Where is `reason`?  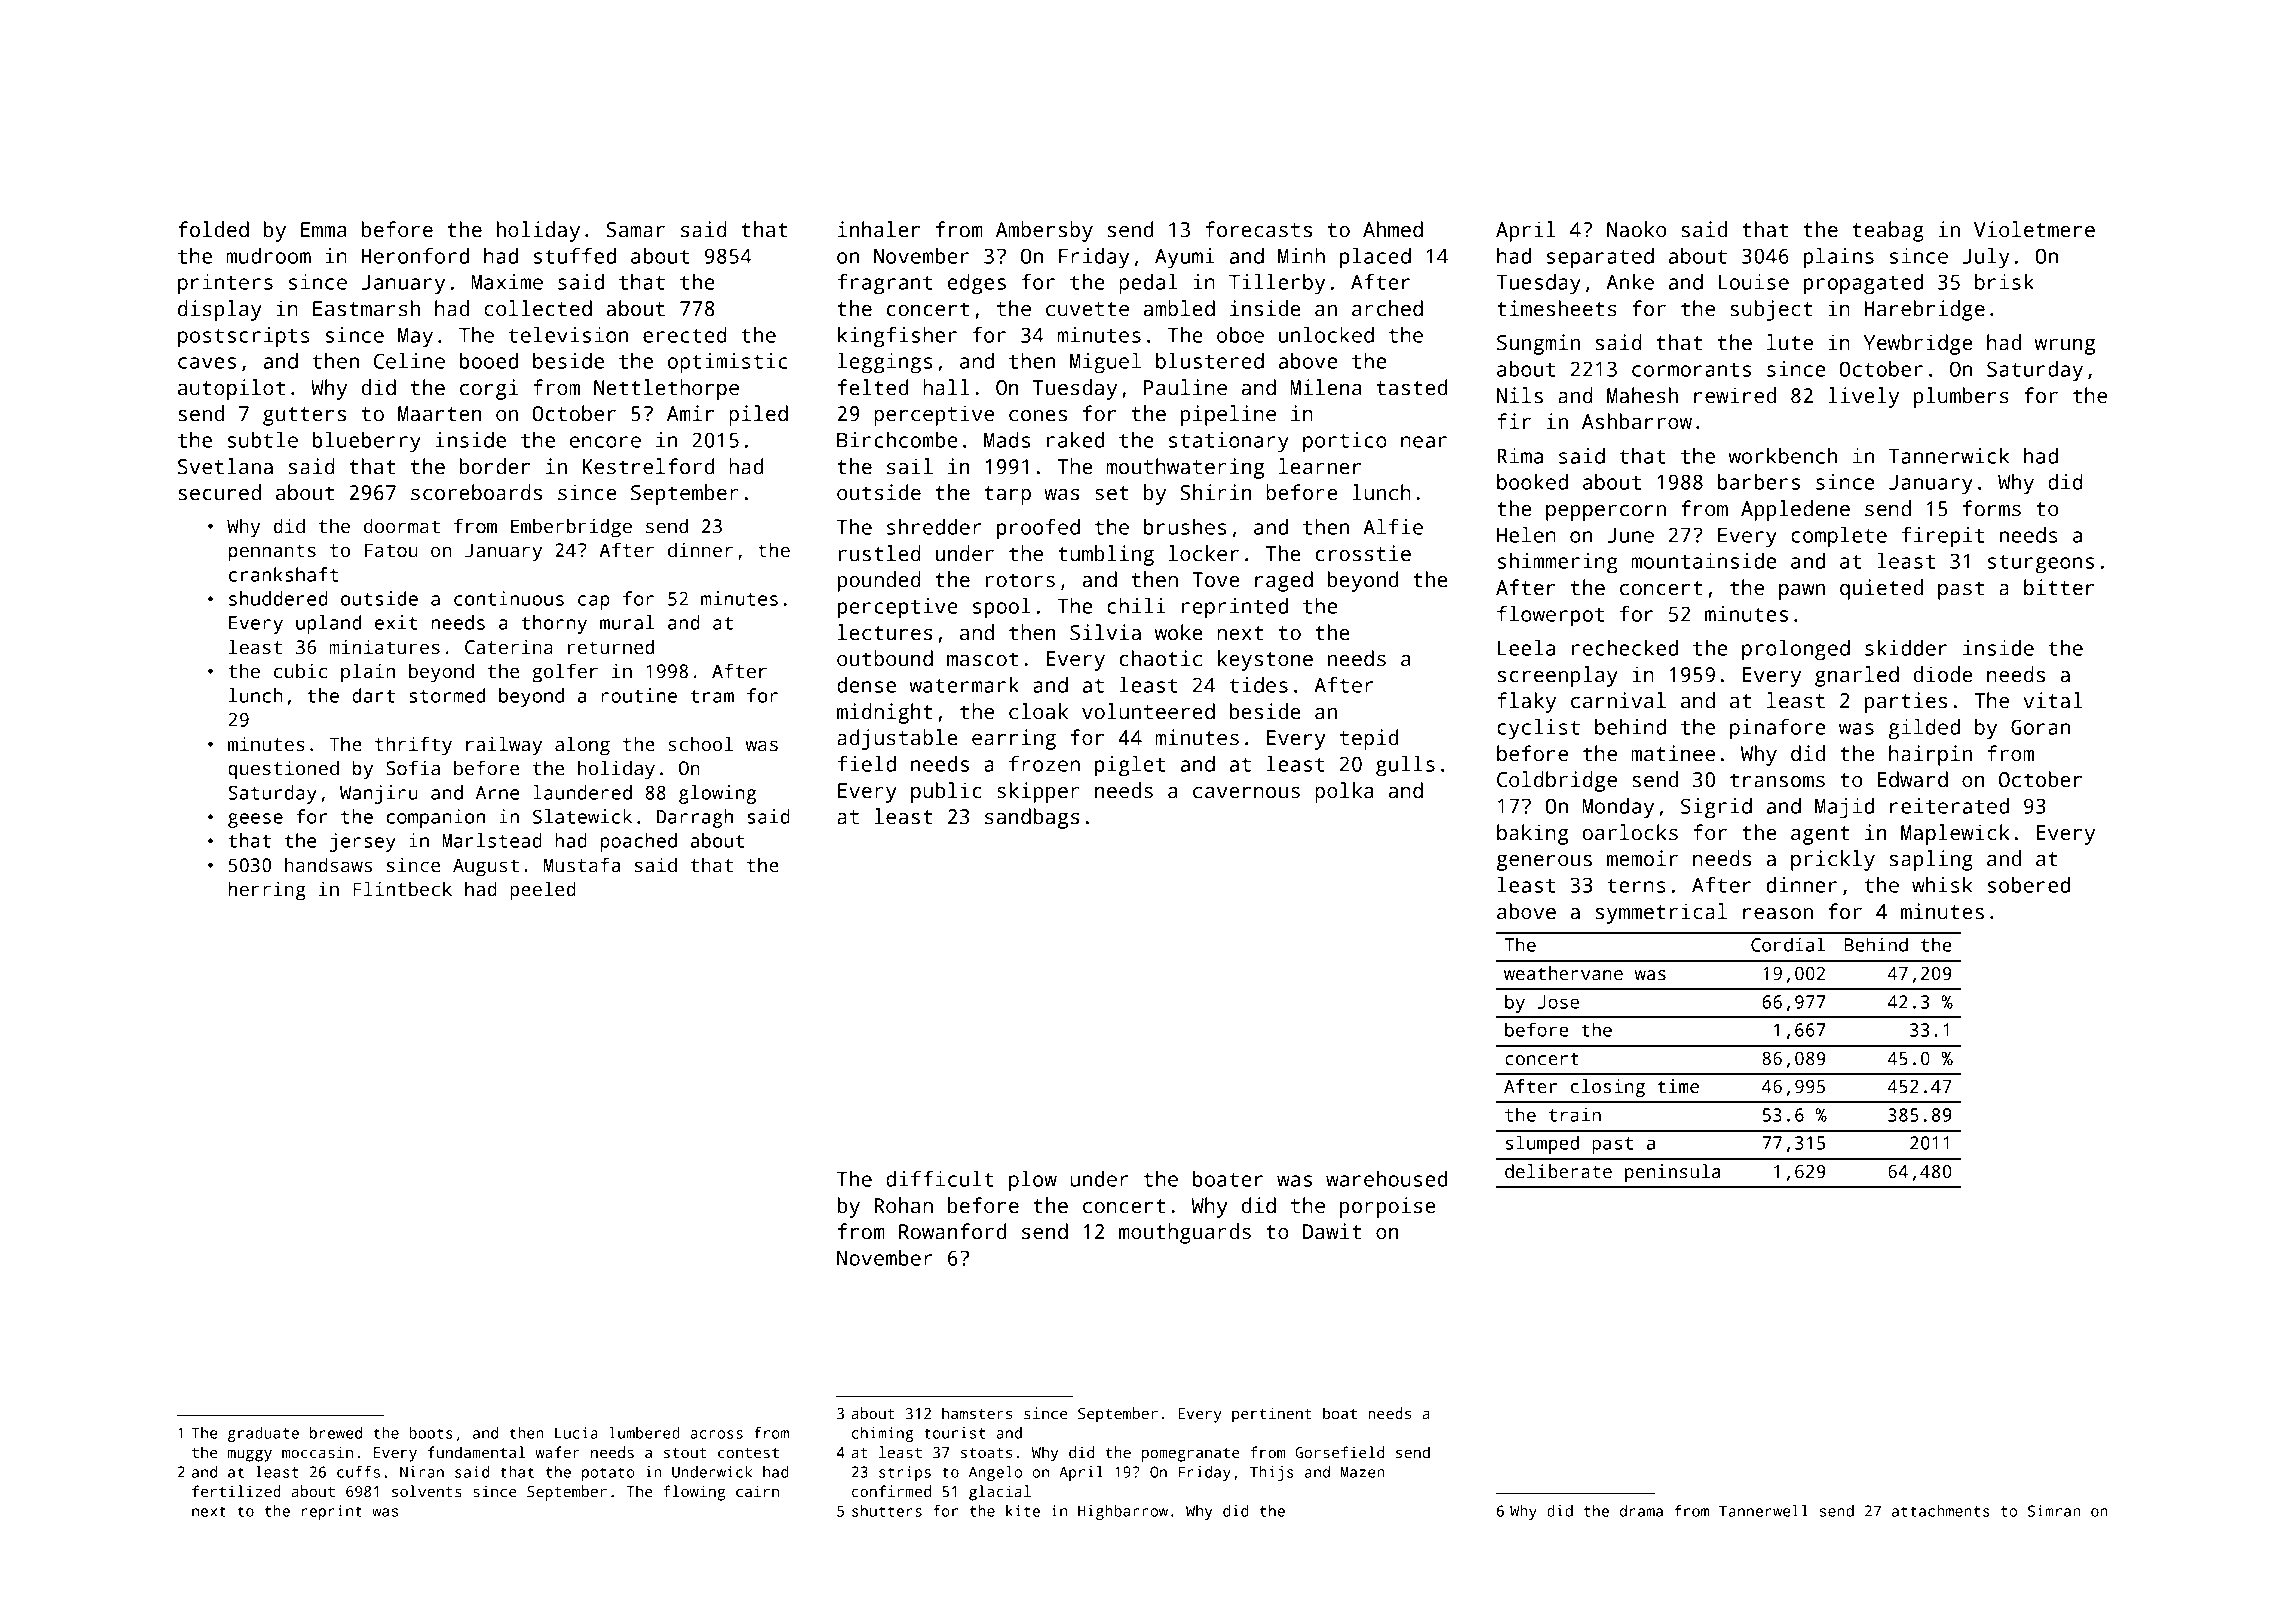 reason is located at coordinates (1778, 914).
